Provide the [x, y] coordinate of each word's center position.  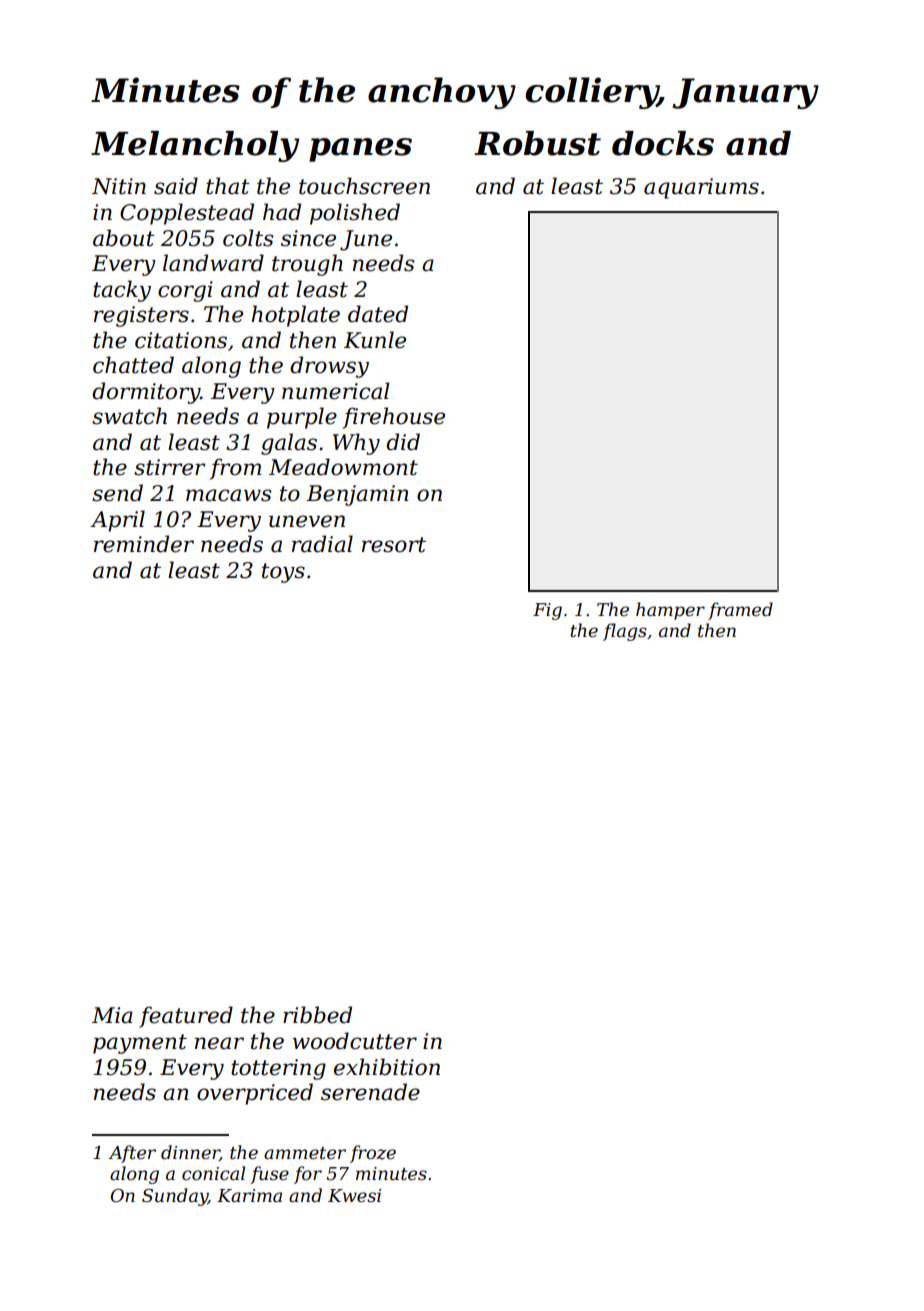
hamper [670, 611]
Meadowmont [343, 467]
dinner [190, 1153]
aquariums [701, 188]
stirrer [170, 467]
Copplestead [187, 214]
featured [186, 1017]
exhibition [387, 1067]
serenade [370, 1092]
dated [378, 314]
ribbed [317, 1015]
